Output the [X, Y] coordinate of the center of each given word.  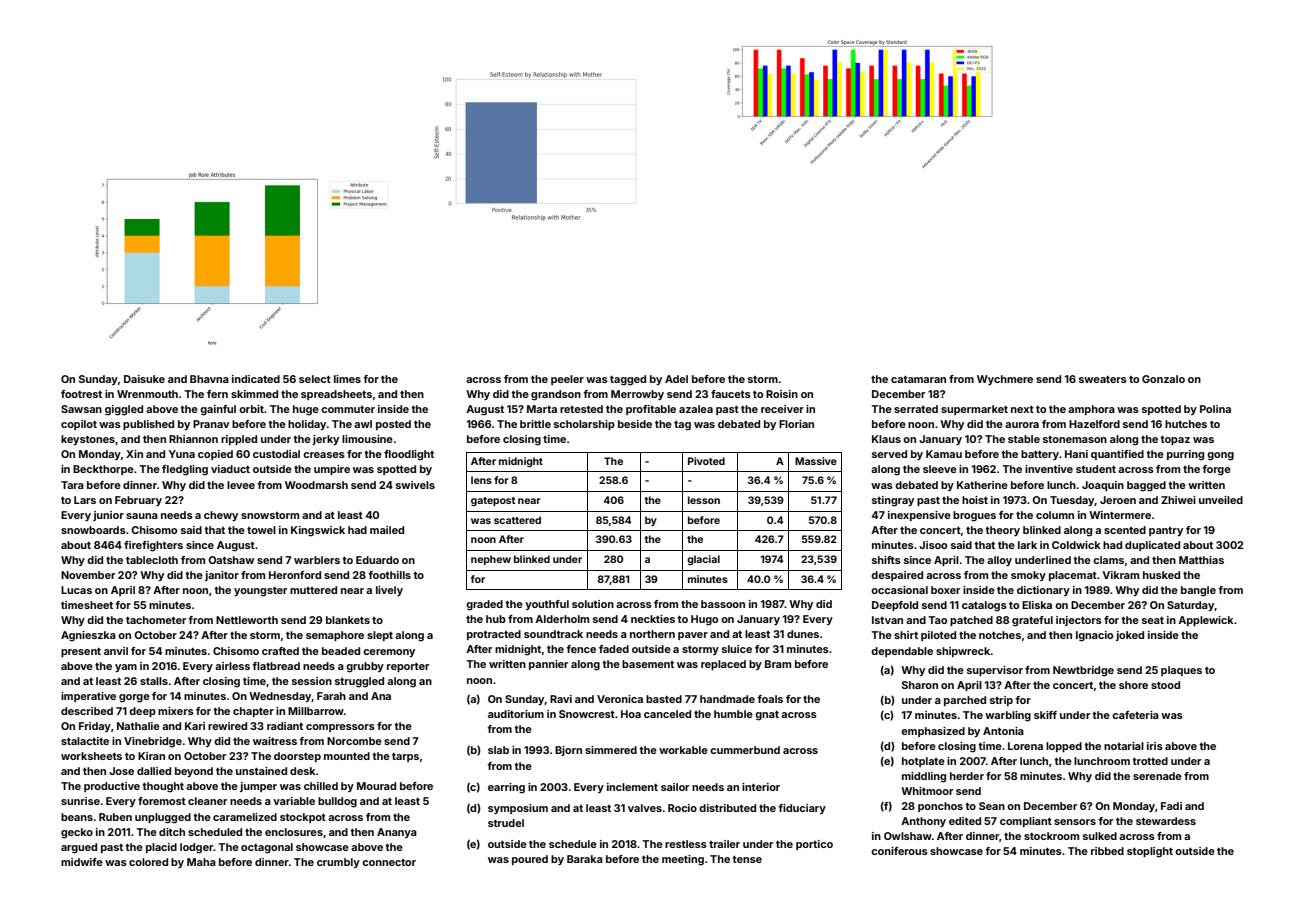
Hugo [704, 620]
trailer [724, 844]
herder [967, 776]
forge [1216, 470]
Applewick [1206, 621]
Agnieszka [88, 636]
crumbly [338, 863]
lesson [704, 500]
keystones [88, 440]
